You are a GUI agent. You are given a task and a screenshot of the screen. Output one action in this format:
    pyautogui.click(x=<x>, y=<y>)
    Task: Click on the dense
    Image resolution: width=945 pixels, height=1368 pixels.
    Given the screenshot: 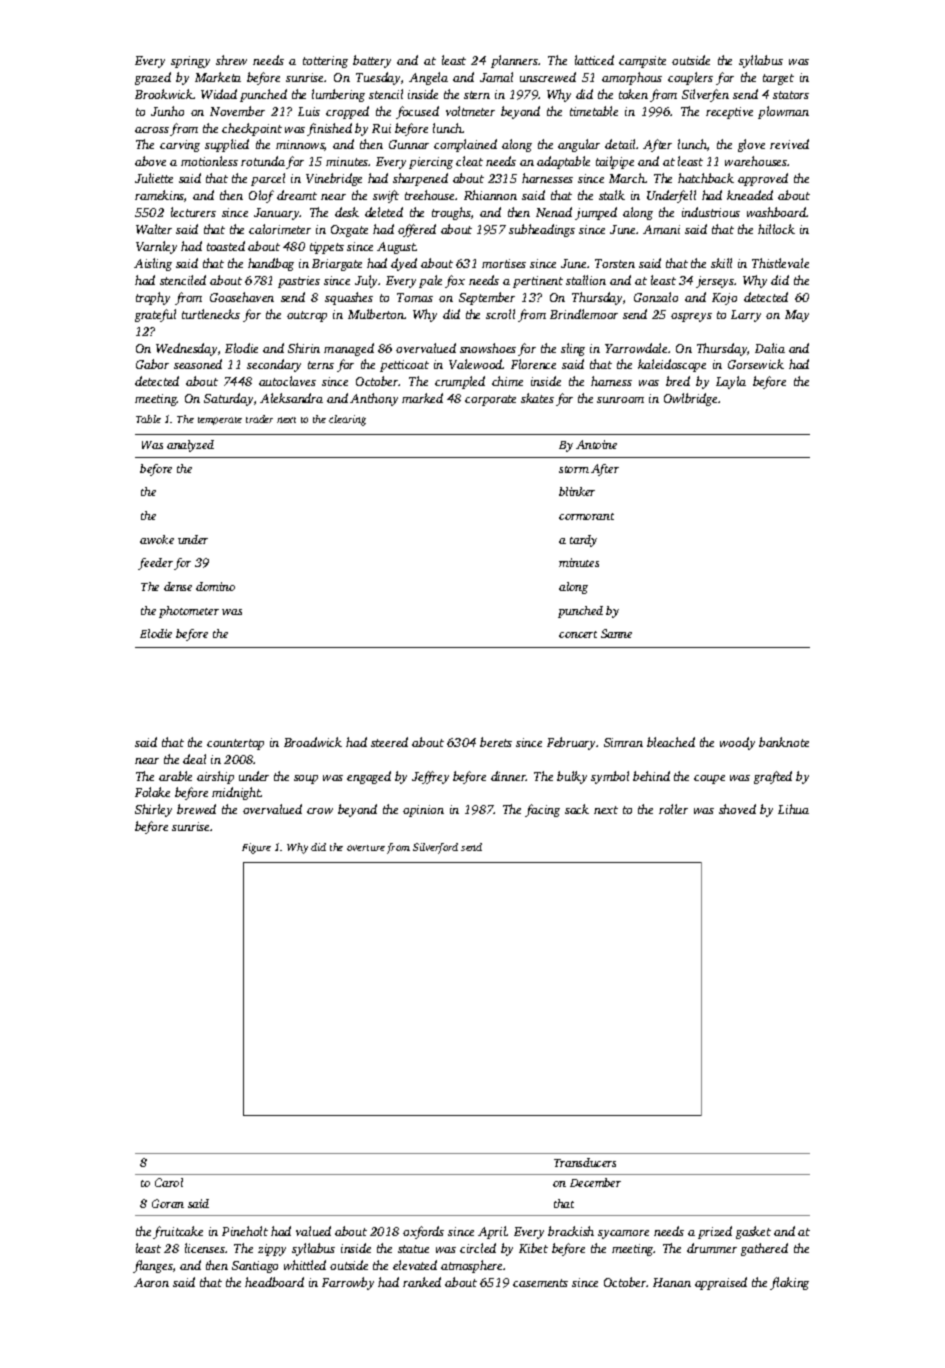 What is the action you would take?
    pyautogui.click(x=178, y=586)
